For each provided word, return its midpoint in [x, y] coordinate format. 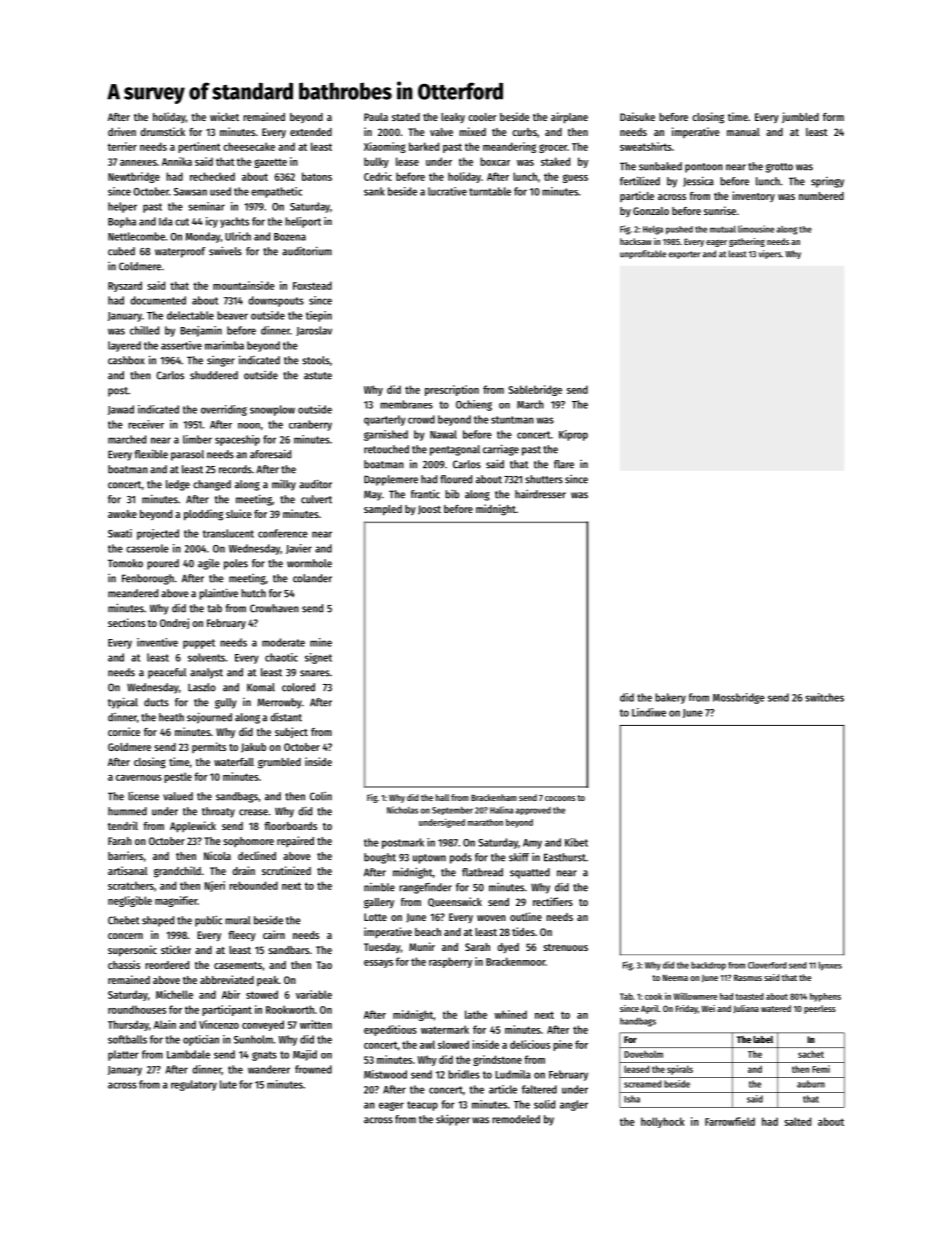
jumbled [800, 117]
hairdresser [540, 494]
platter [123, 1055]
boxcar [495, 161]
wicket [224, 116]
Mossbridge [739, 698]
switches [824, 697]
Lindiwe [649, 712]
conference [283, 533]
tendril [123, 825]
